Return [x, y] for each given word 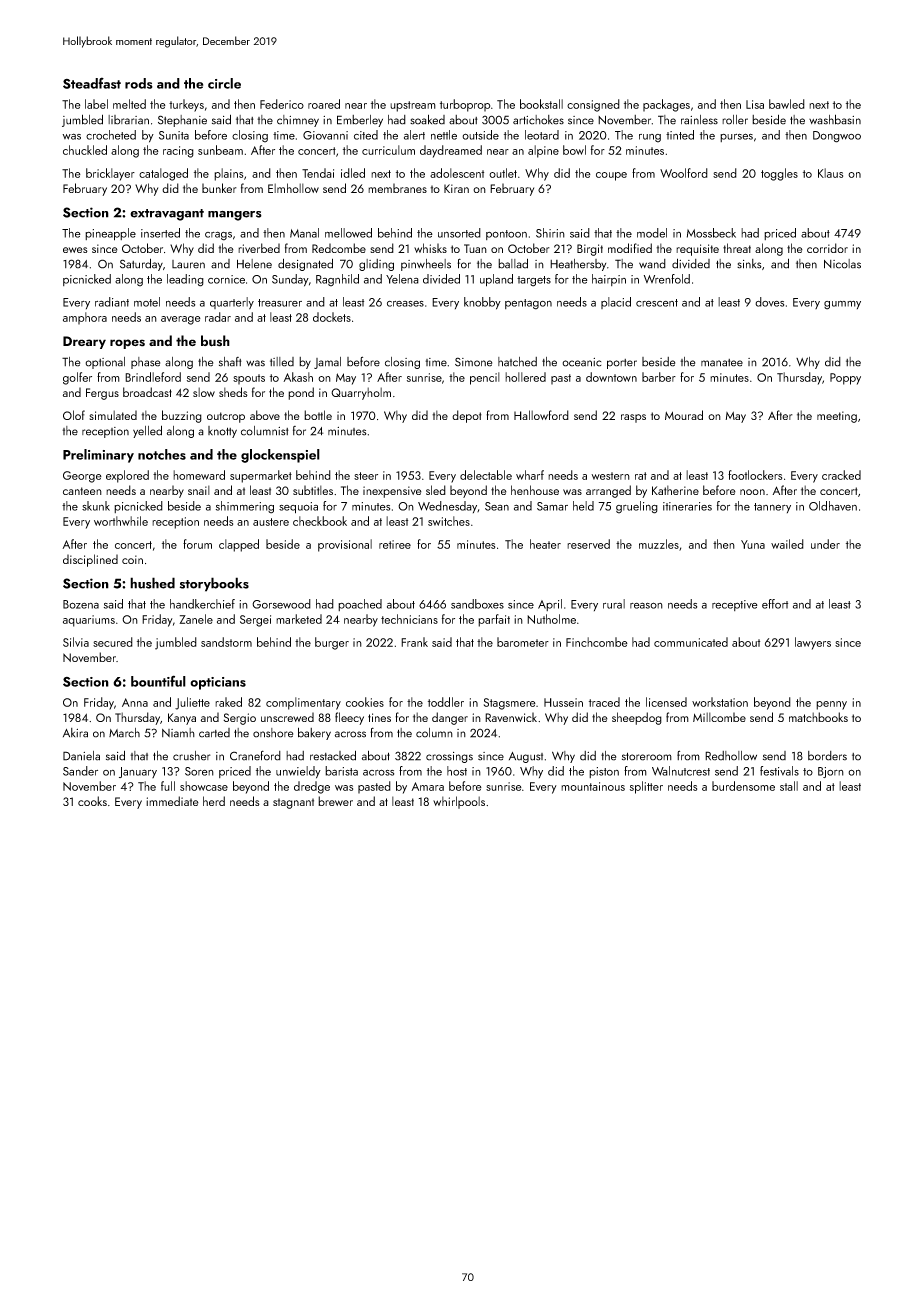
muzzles [659, 544]
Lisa [755, 104]
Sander [80, 771]
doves [769, 302]
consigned [593, 105]
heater [545, 544]
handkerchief [202, 604]
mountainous [593, 786]
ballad [513, 263]
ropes [127, 344]
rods [139, 83]
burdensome [743, 786]
